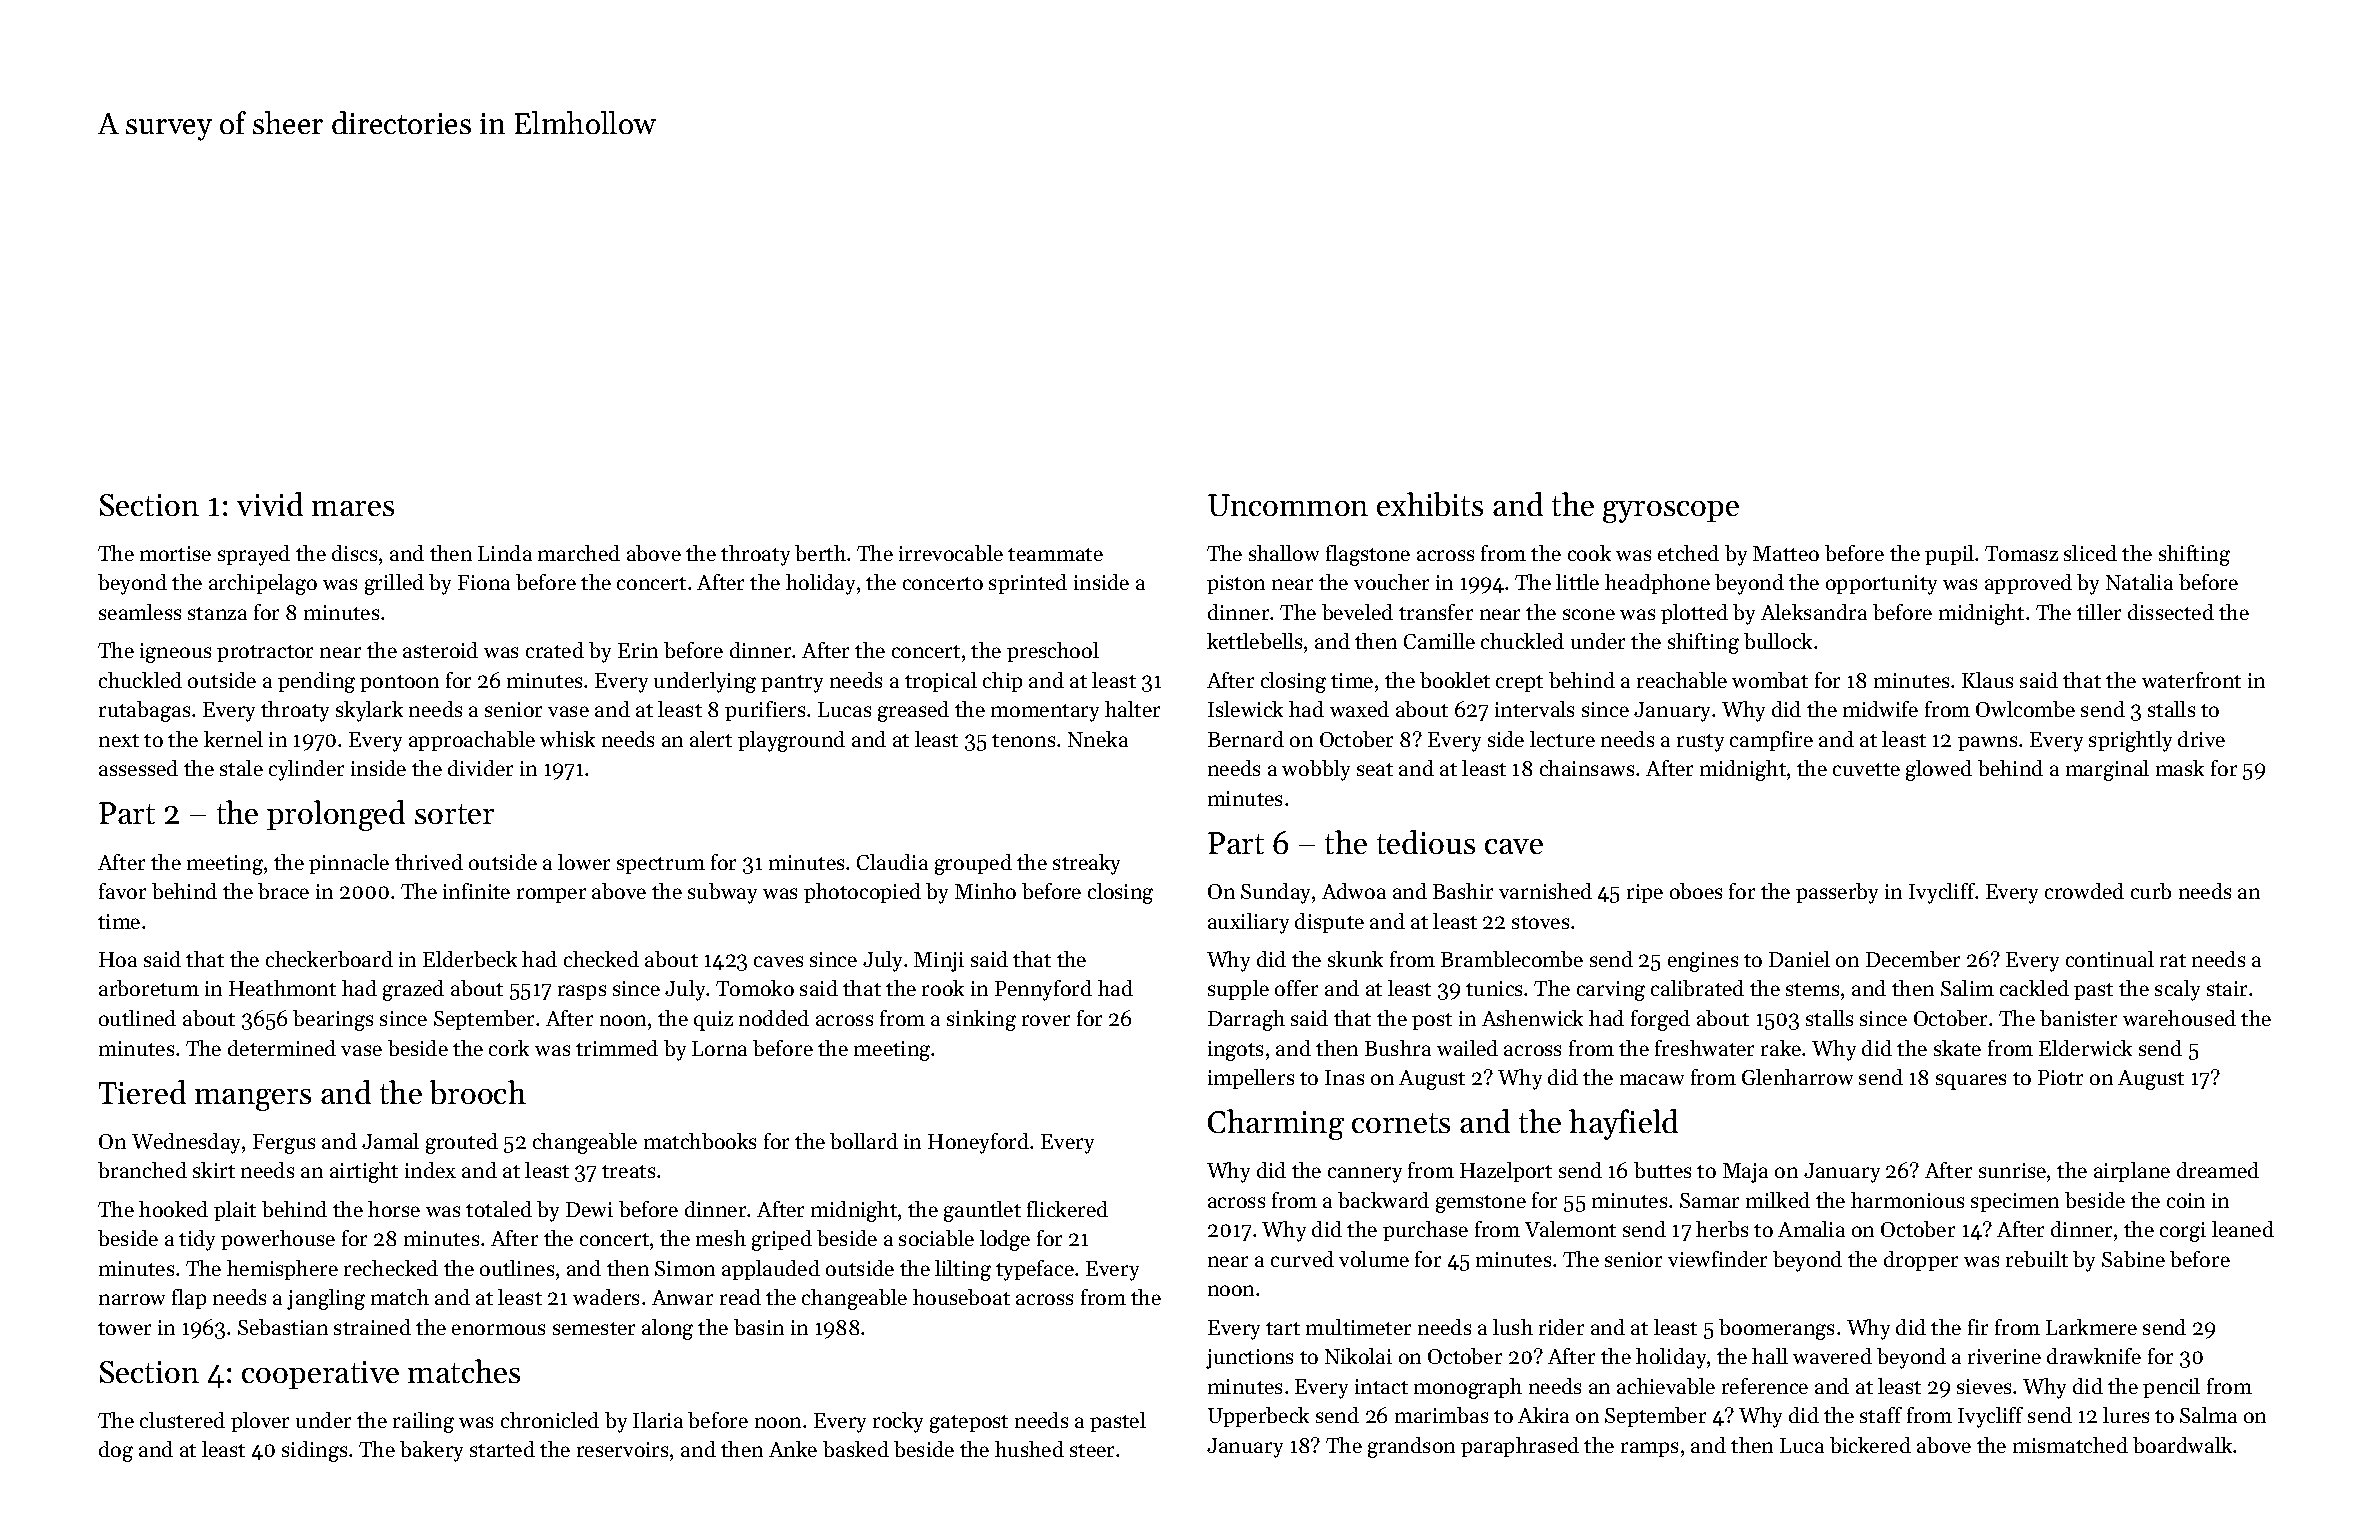  Describe the element at coordinates (314, 1451) in the screenshot. I see `sidings` at that location.
